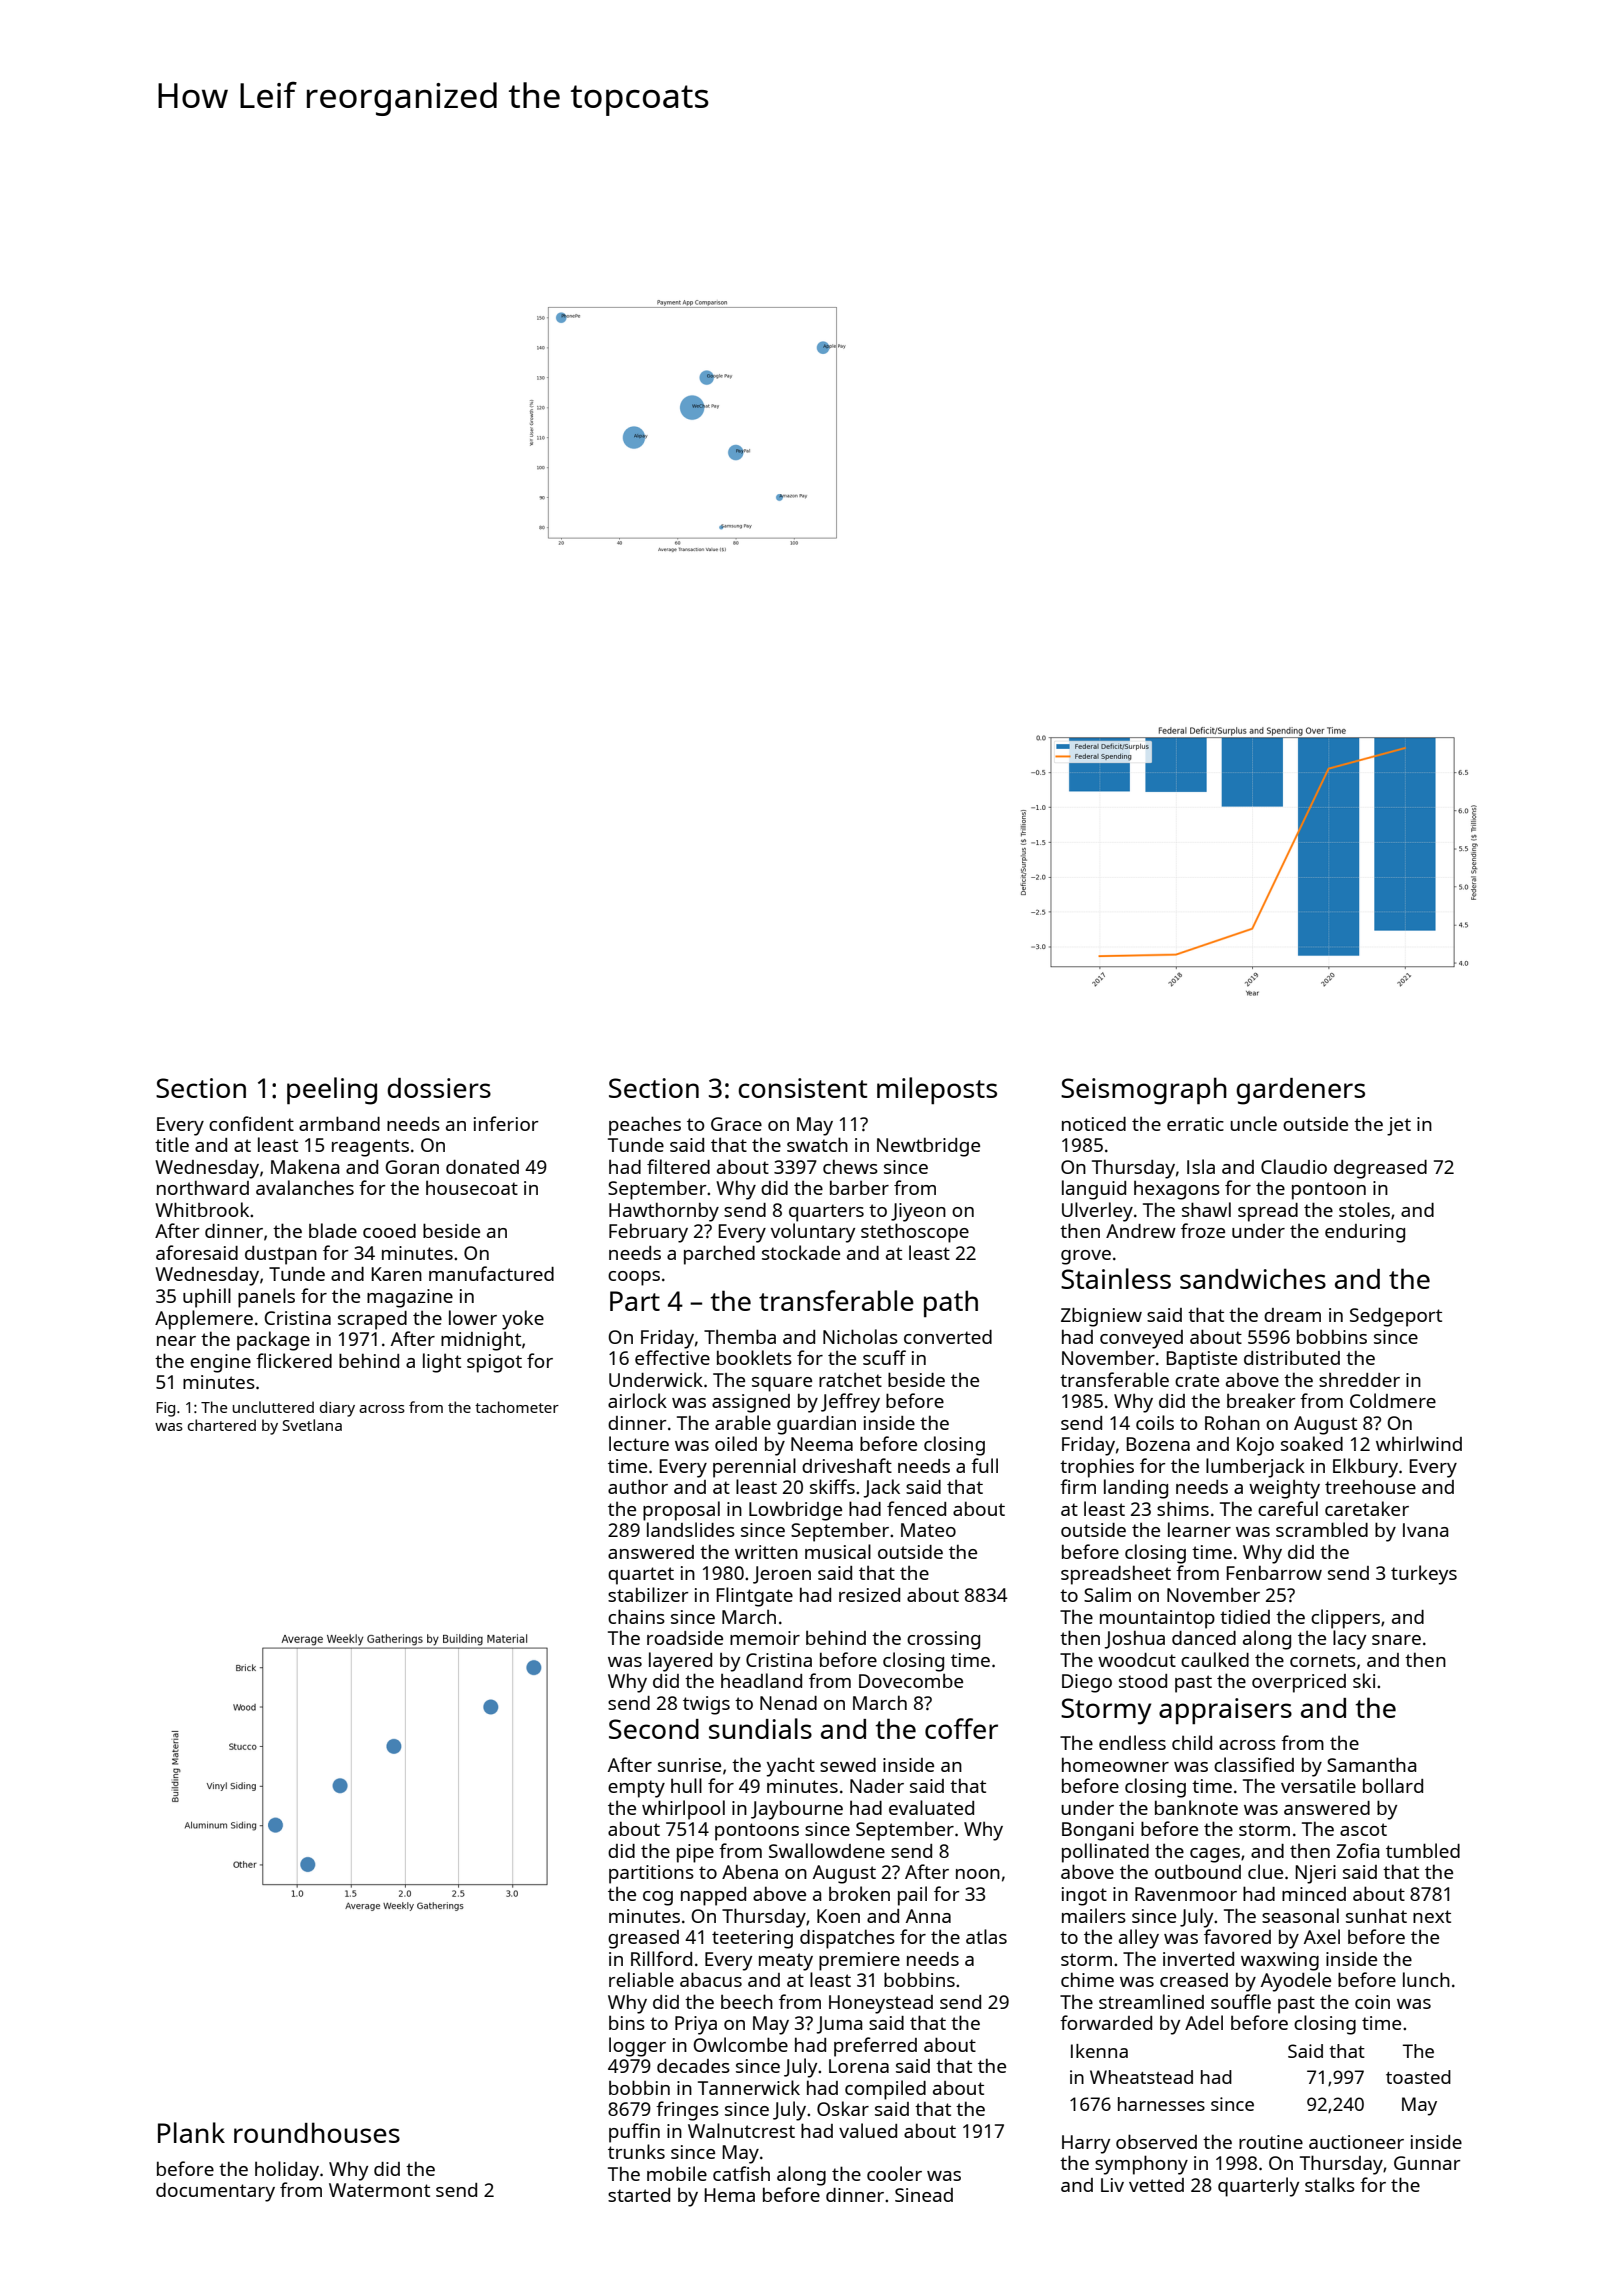 This page has height=2292, width=1620. Describe the element at coordinates (215, 2192) in the page. I see `documentary` at that location.
